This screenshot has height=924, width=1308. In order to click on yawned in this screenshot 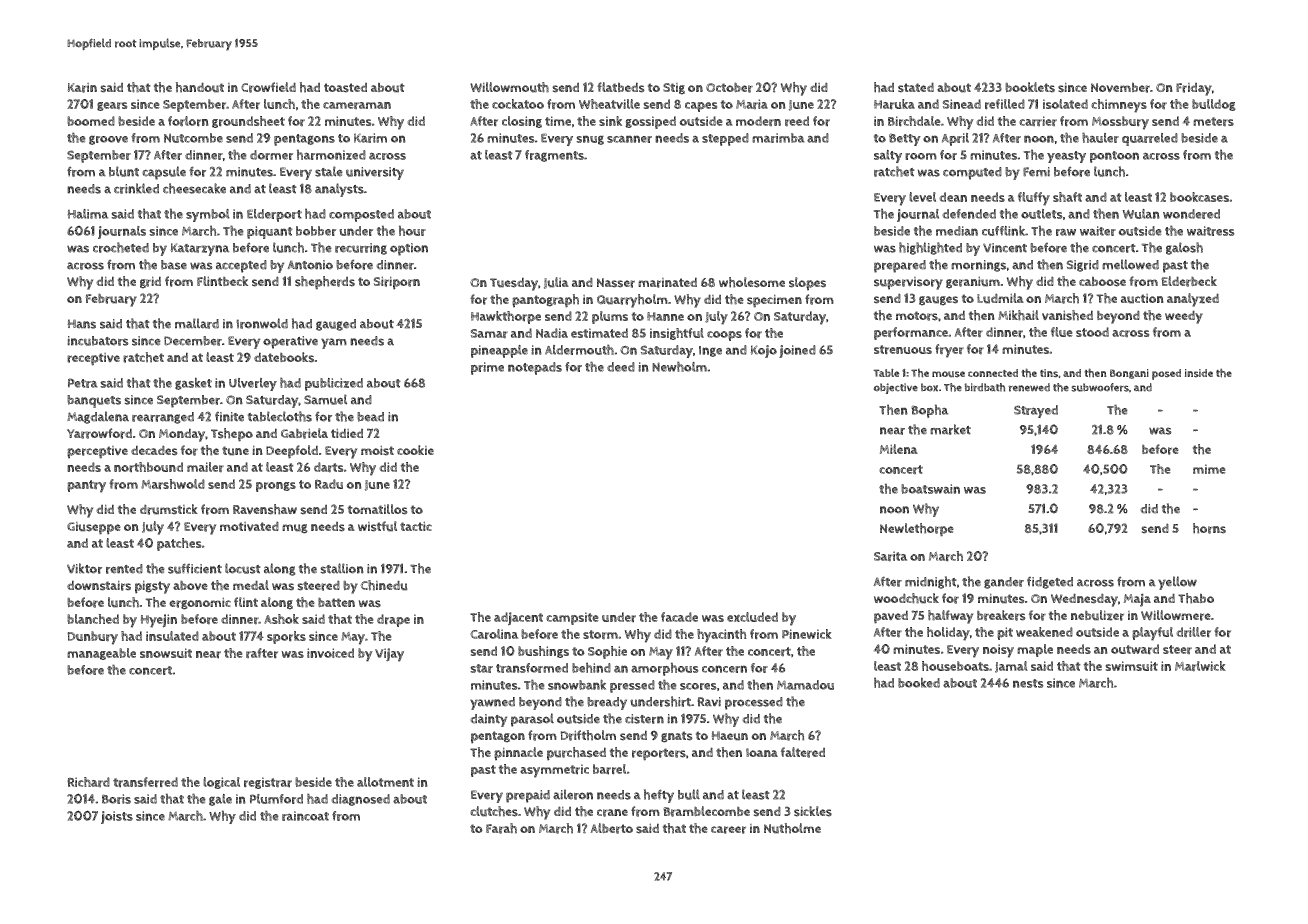, I will do `click(492, 703)`.
